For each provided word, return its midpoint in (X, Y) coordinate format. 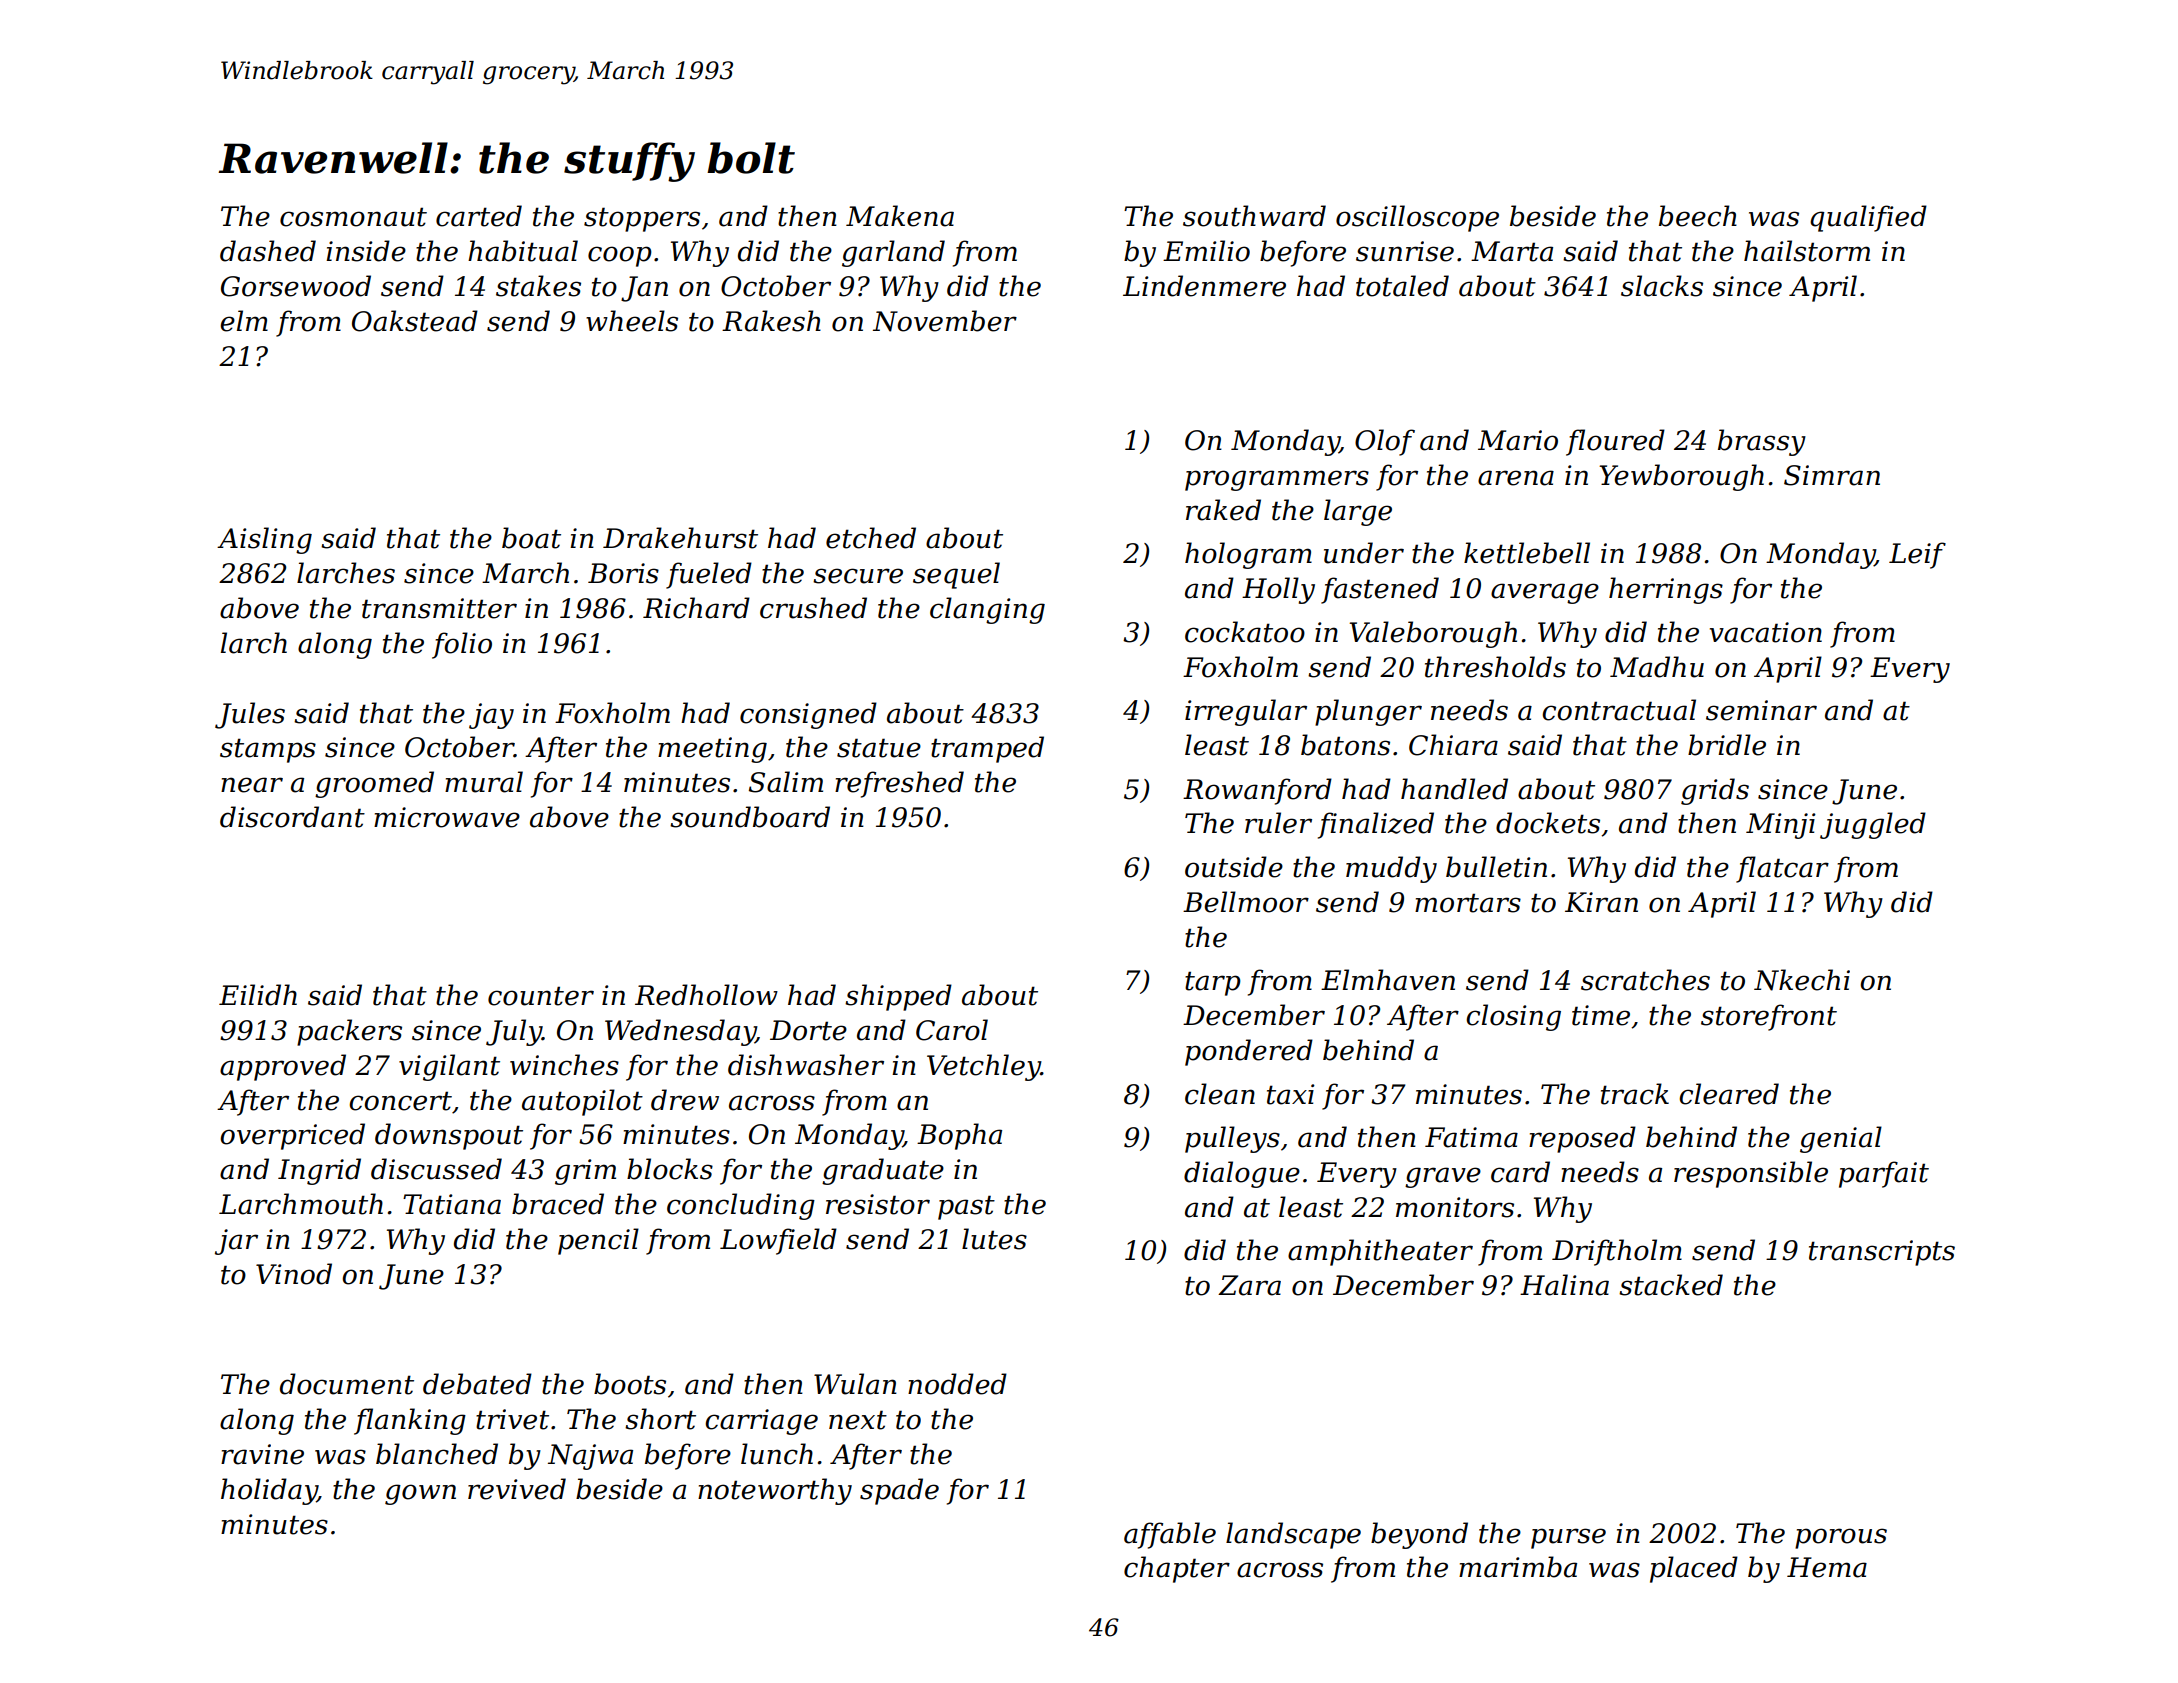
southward (1254, 216)
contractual (1619, 710)
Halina (1564, 1285)
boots (630, 1384)
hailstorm (1807, 251)
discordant (292, 817)
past (966, 1207)
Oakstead (415, 321)
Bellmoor (1246, 902)
